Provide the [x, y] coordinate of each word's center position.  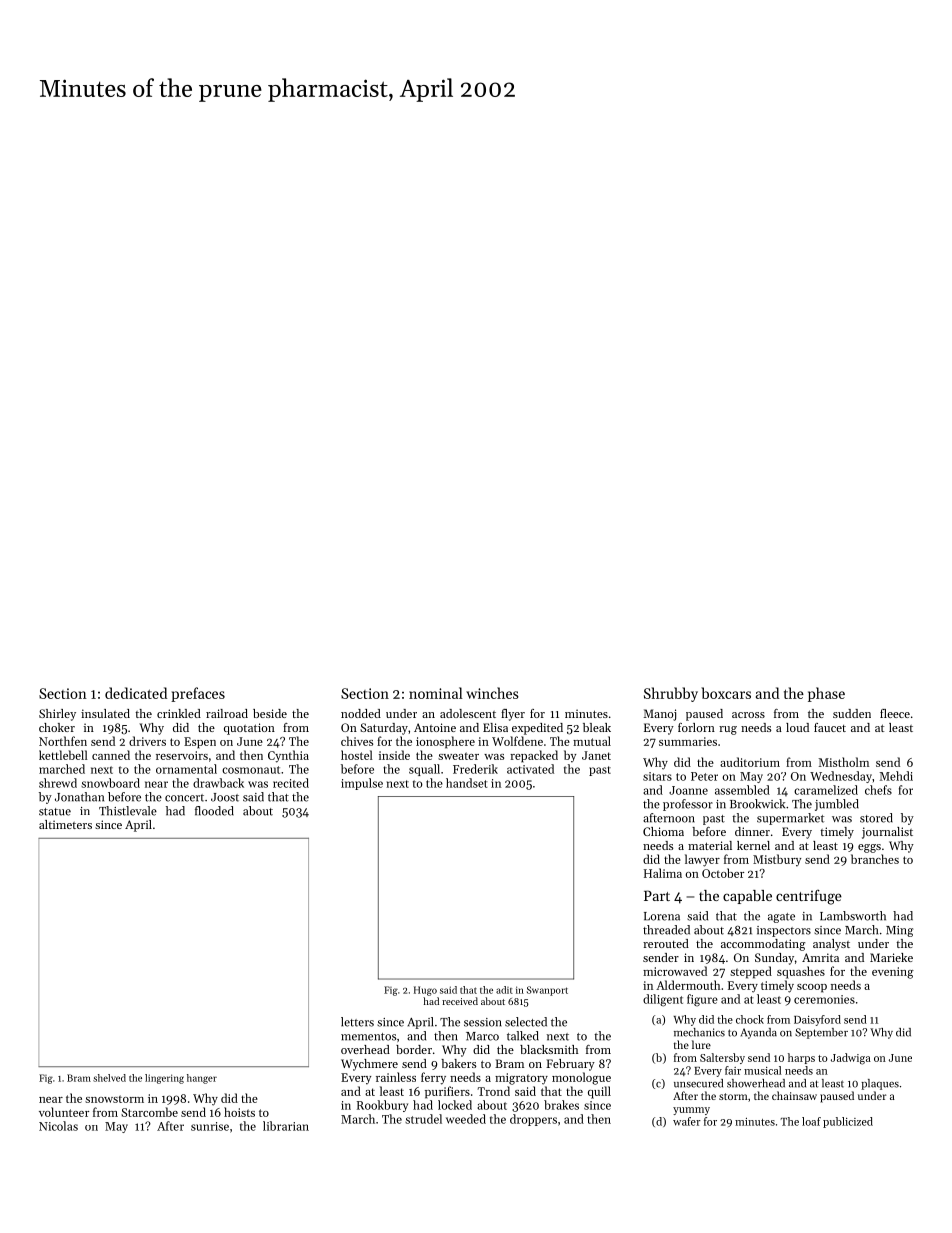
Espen [200, 743]
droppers [533, 1120]
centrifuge [809, 897]
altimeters [65, 824]
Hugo [425, 991]
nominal [436, 693]
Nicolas [58, 1126]
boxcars [726, 693]
